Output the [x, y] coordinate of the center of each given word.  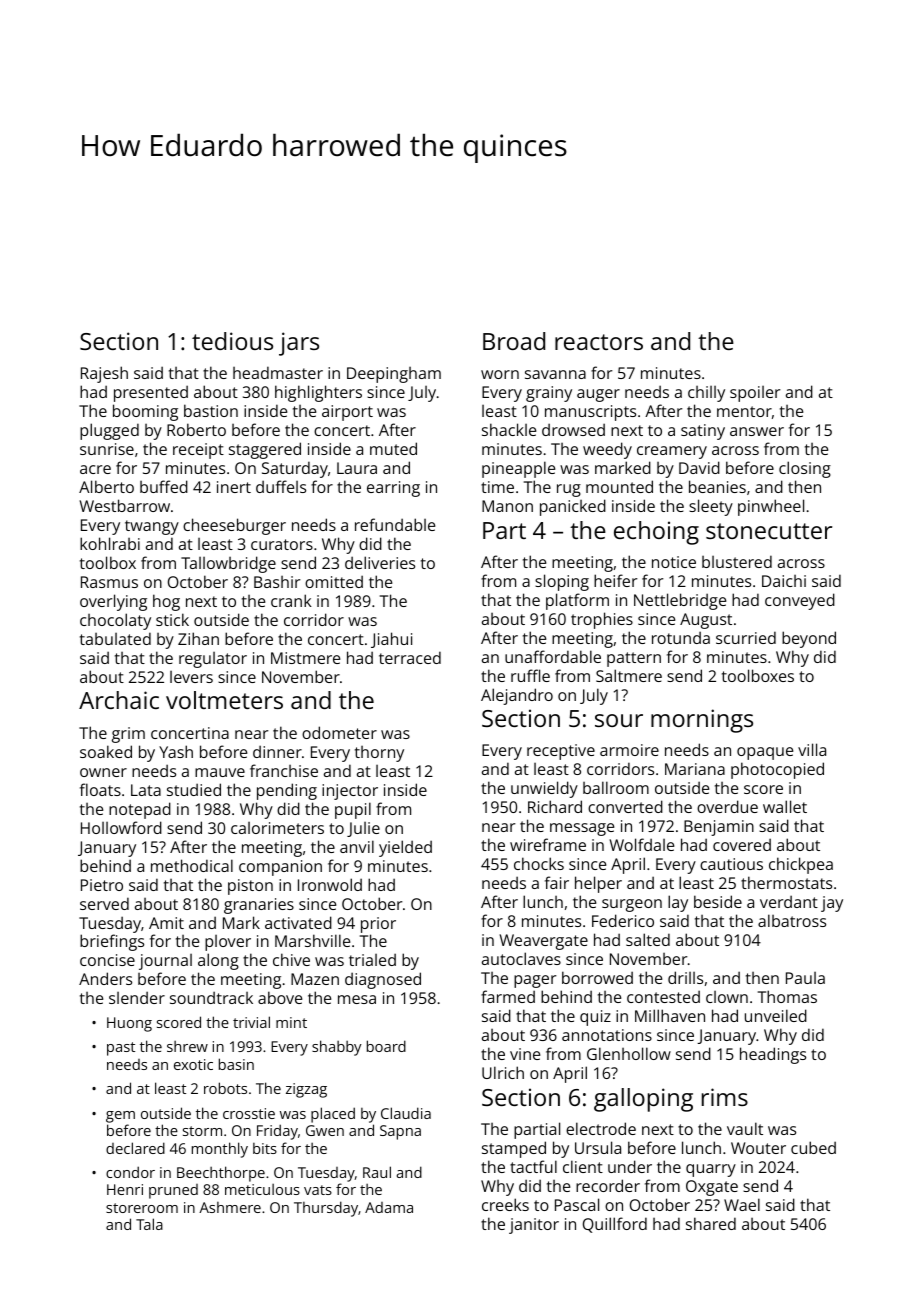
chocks [539, 863]
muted [393, 448]
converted [625, 806]
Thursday [326, 1209]
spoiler [755, 394]
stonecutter [769, 531]
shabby [337, 1048]
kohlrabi [110, 543]
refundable [395, 524]
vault [745, 1128]
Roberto [196, 429]
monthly [220, 1150]
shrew [187, 1046]
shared [711, 1223]
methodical [192, 865]
